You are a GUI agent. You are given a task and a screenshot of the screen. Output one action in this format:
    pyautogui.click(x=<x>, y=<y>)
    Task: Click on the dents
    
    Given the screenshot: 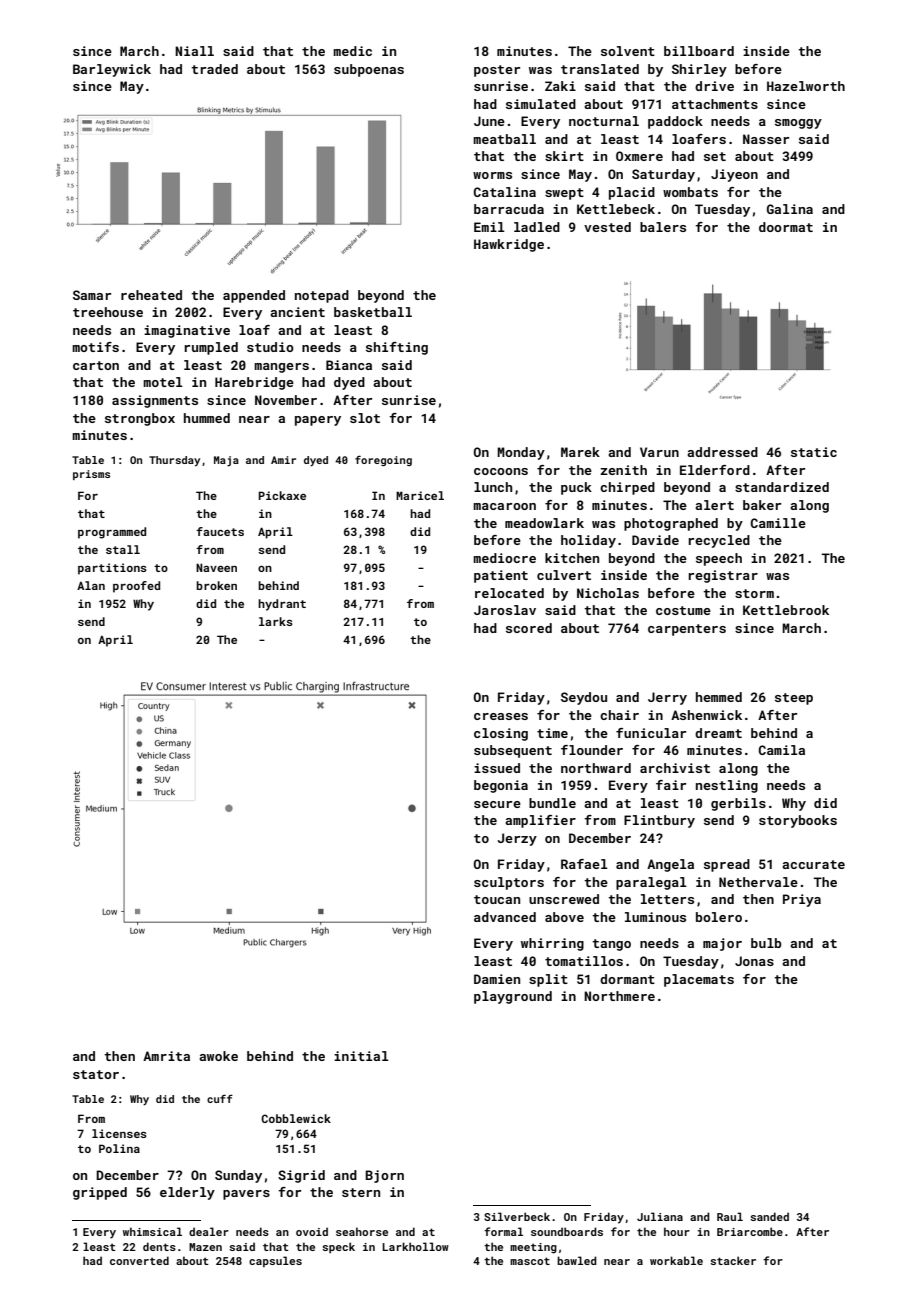 What is the action you would take?
    pyautogui.click(x=159, y=1246)
